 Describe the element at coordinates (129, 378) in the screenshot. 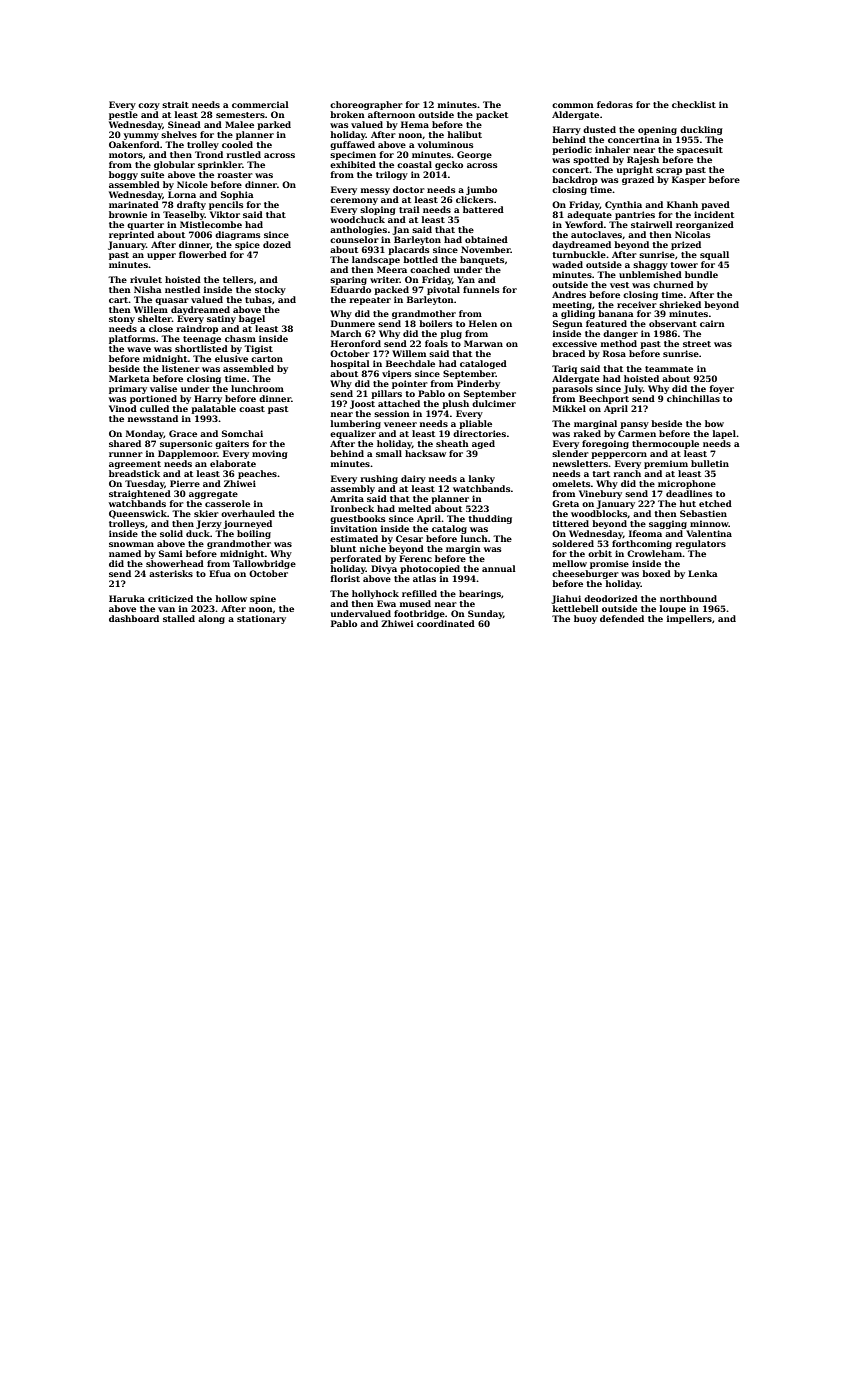

I see `Marketa` at that location.
